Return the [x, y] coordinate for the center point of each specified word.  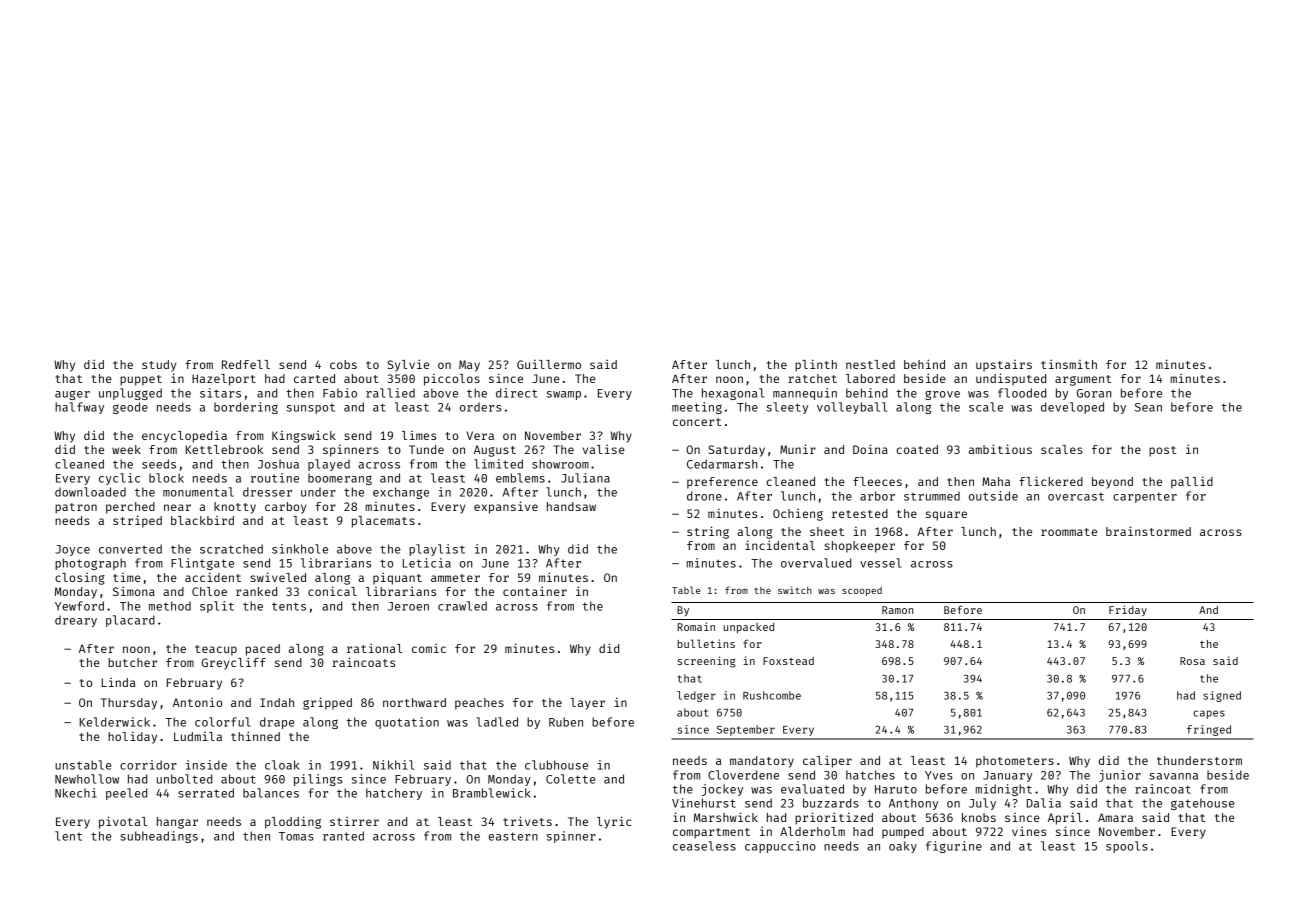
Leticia [427, 563]
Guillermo [549, 364]
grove [942, 395]
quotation [407, 723]
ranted [343, 836]
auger [72, 395]
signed [1222, 696]
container [535, 591]
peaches [479, 704]
